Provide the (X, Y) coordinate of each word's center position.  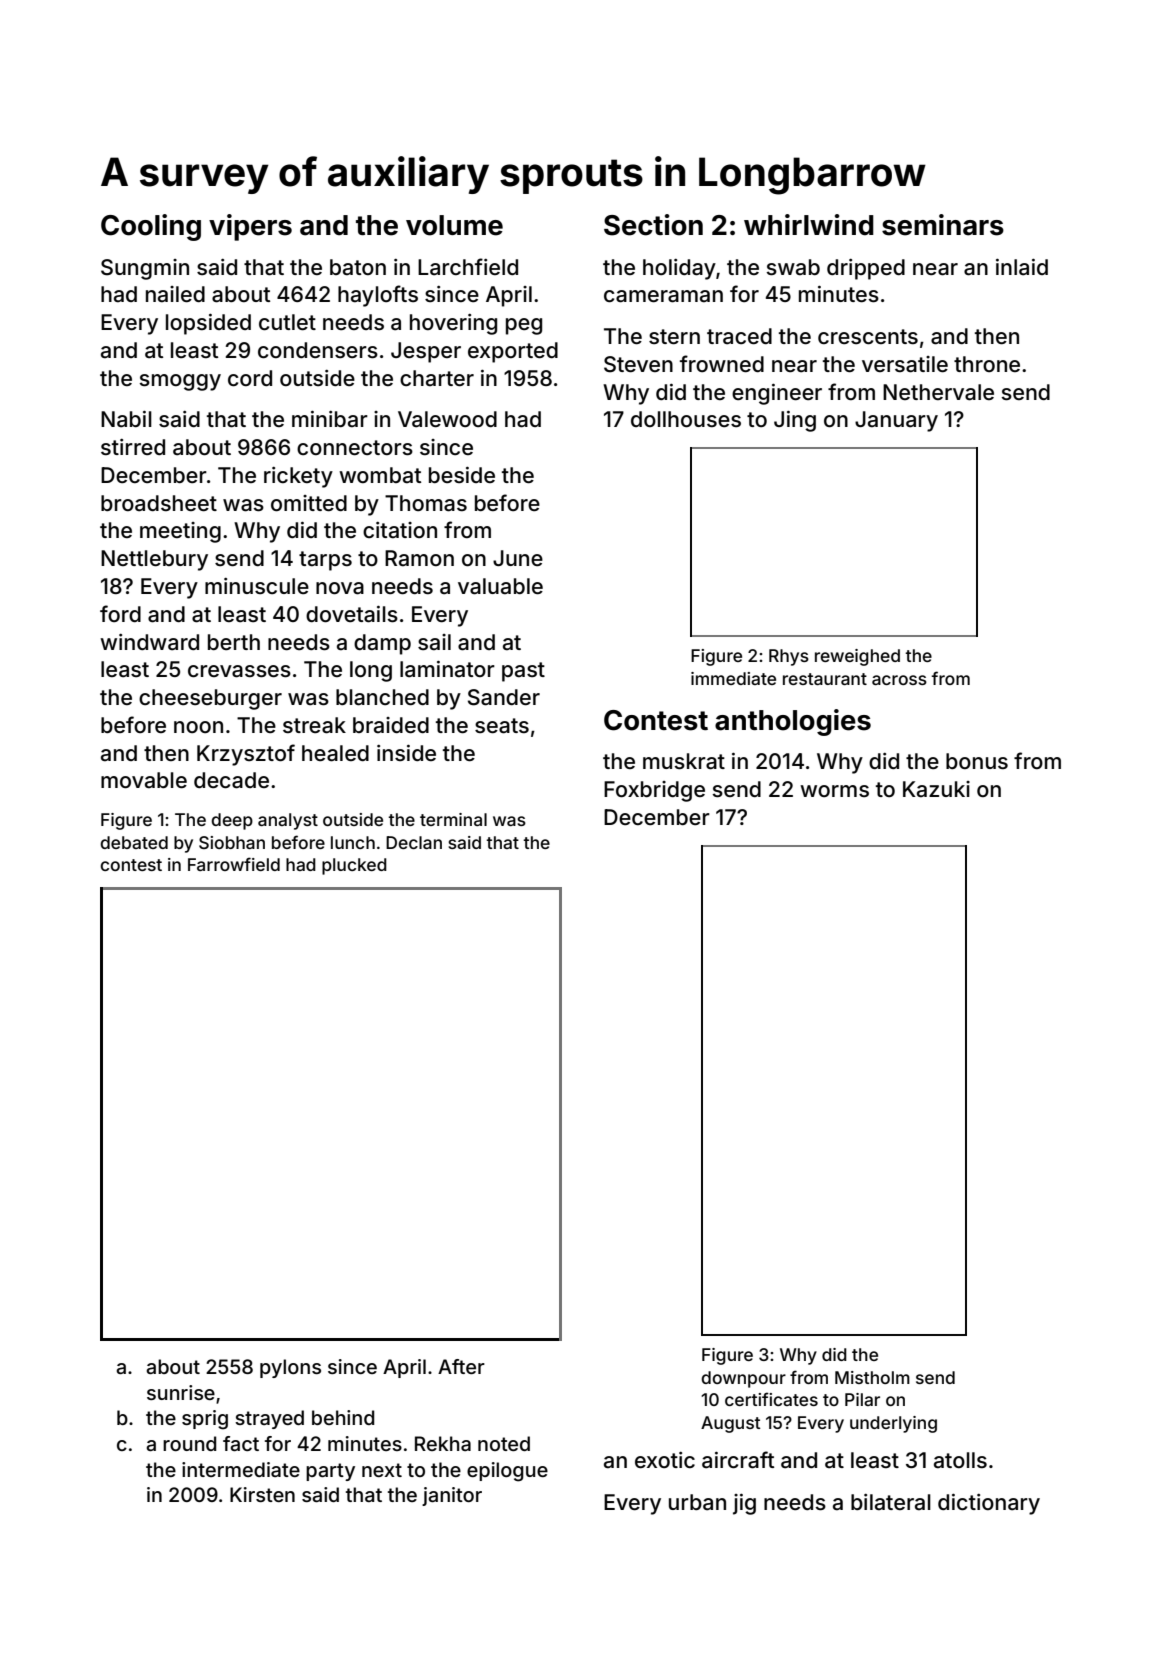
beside (462, 475)
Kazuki (936, 789)
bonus (977, 761)
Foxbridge (654, 791)
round (189, 1443)
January (896, 421)
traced (739, 336)
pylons (290, 1368)
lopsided (208, 324)
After (461, 1366)
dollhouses (686, 419)
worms (834, 791)
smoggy (180, 382)
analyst (288, 821)
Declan (414, 842)
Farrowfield (234, 864)
